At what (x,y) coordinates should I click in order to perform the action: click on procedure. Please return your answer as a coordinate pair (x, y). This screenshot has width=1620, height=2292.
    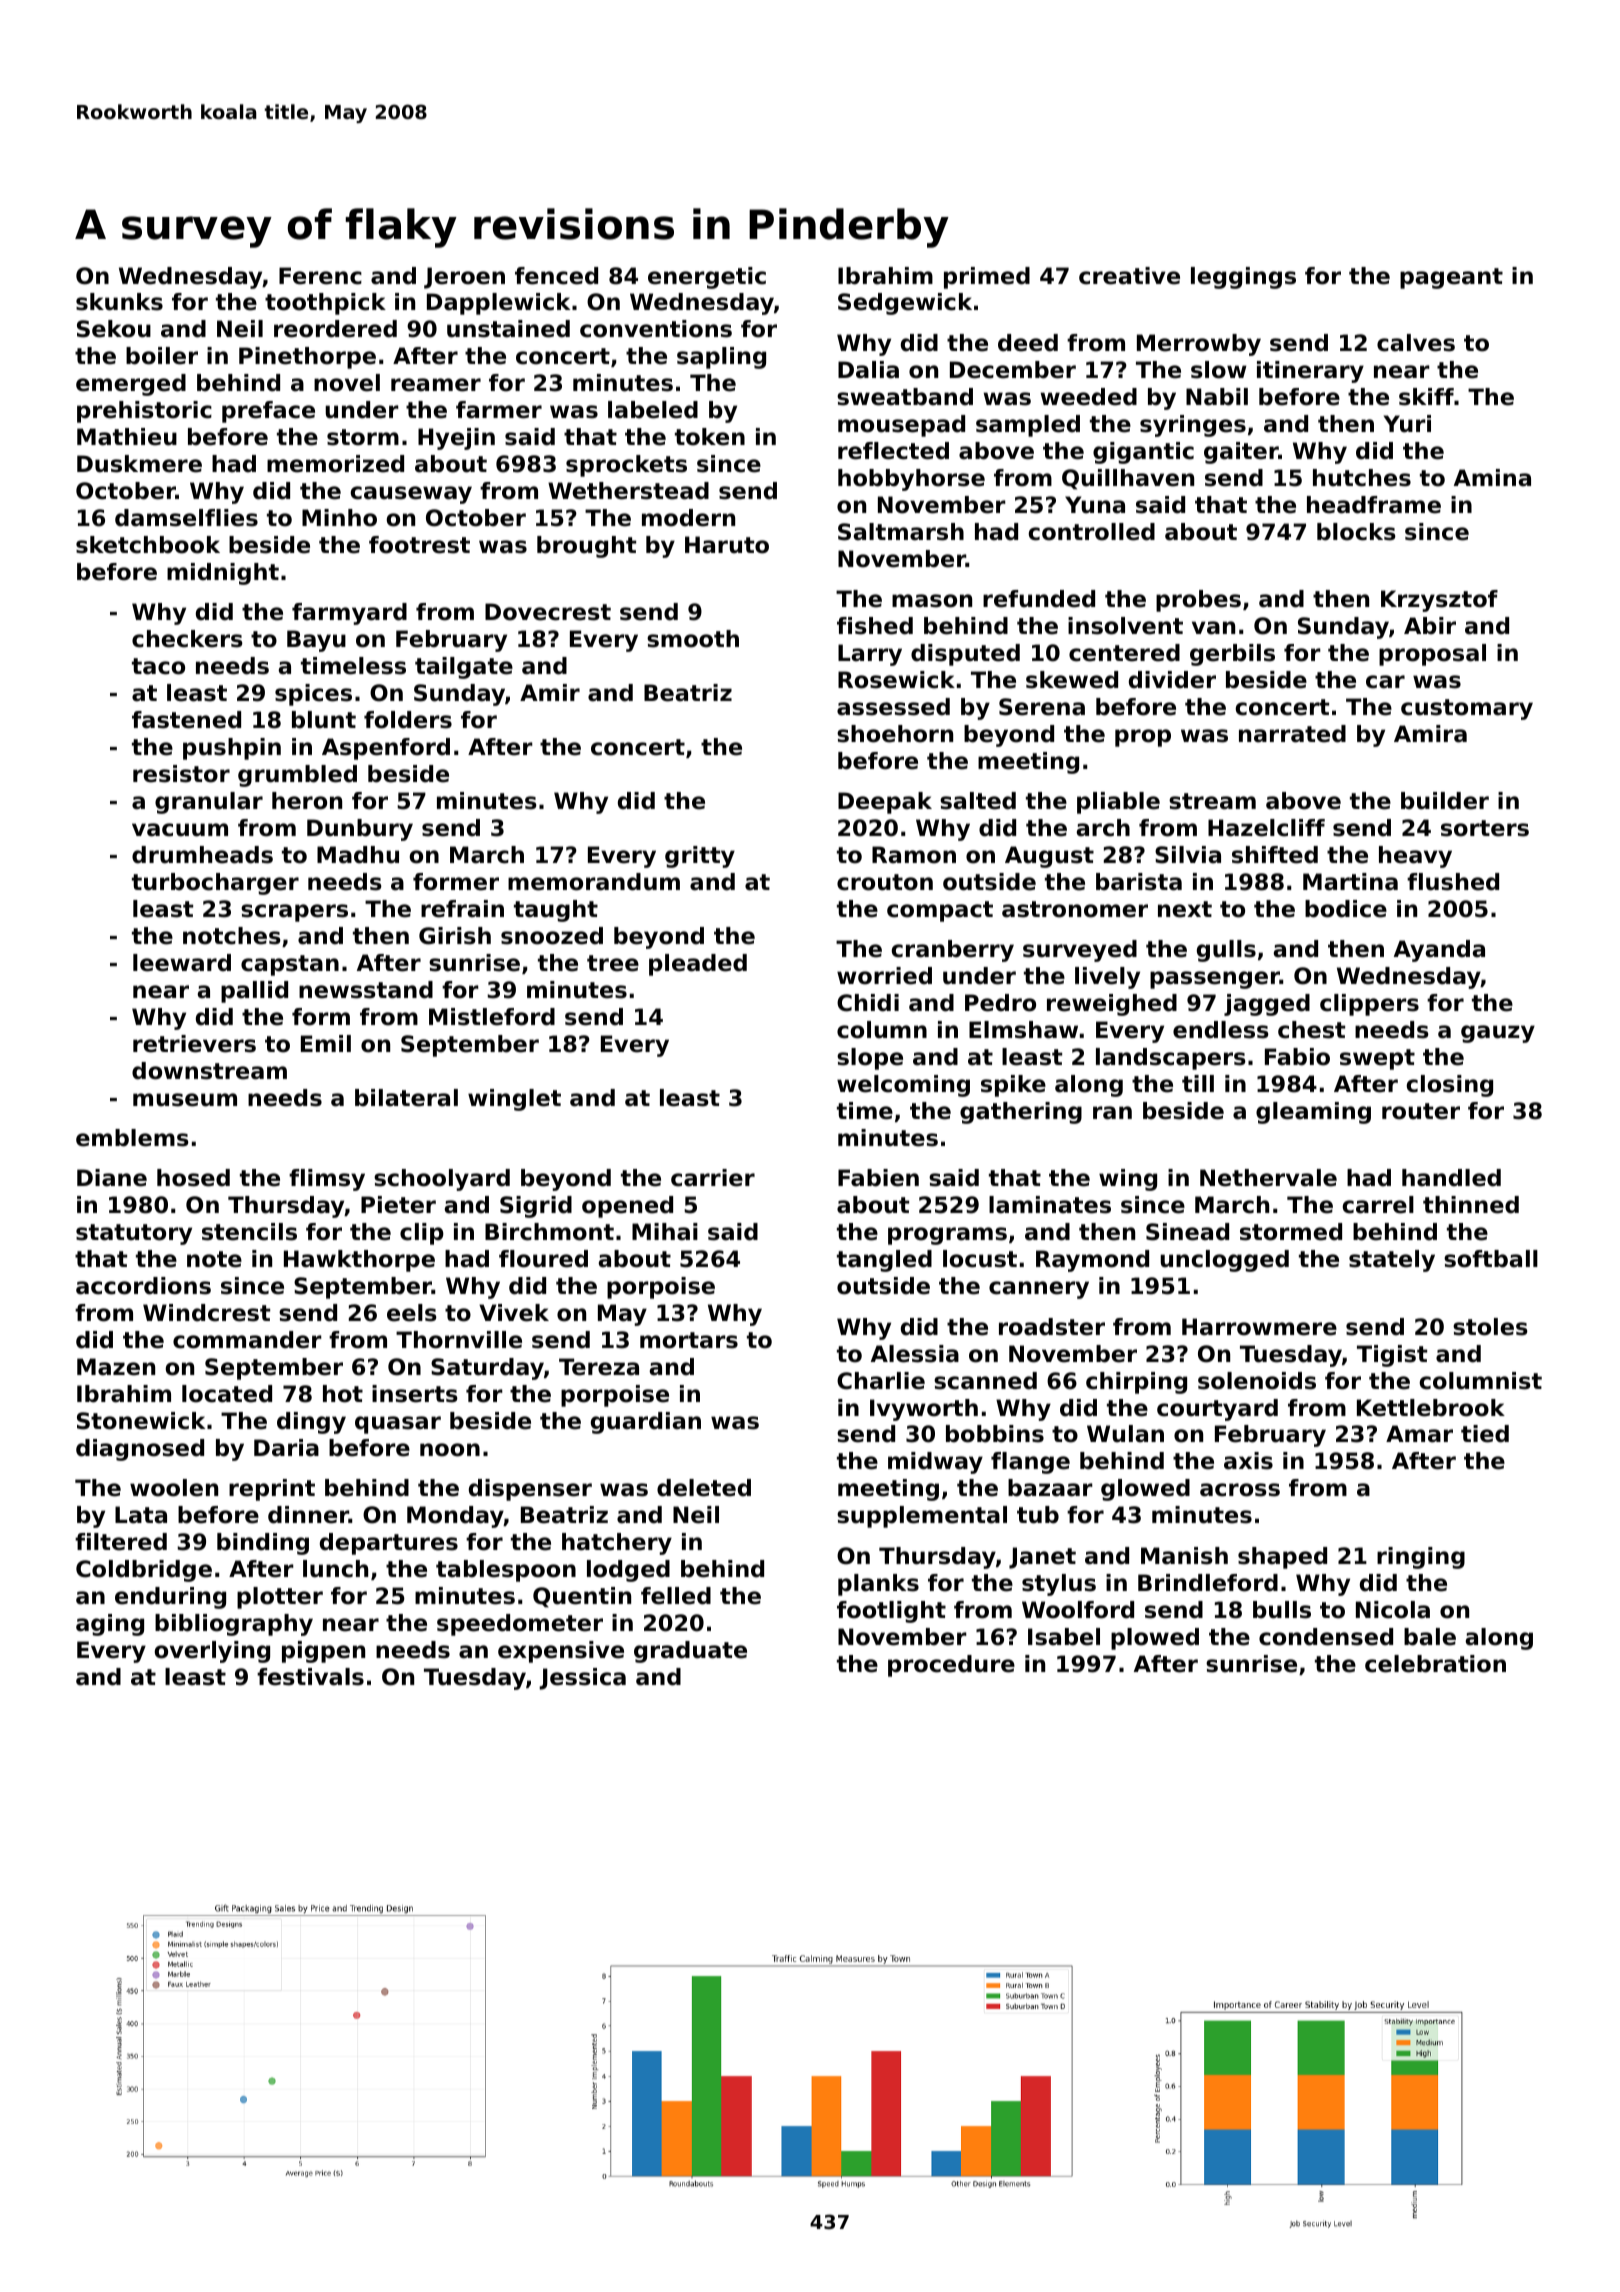
    Looking at the image, I should click on (951, 1666).
